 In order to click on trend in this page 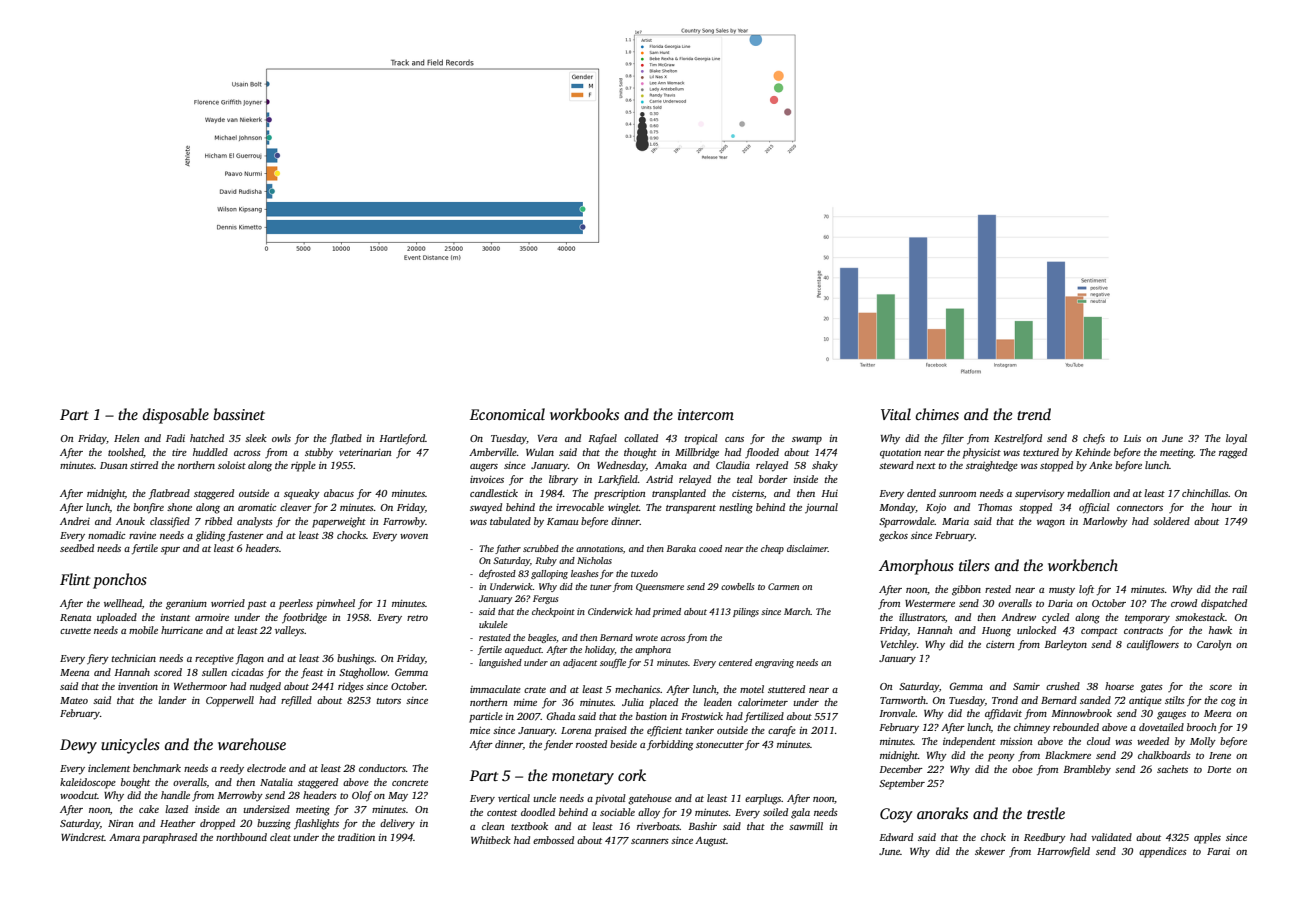, I will do `click(1034, 414)`.
